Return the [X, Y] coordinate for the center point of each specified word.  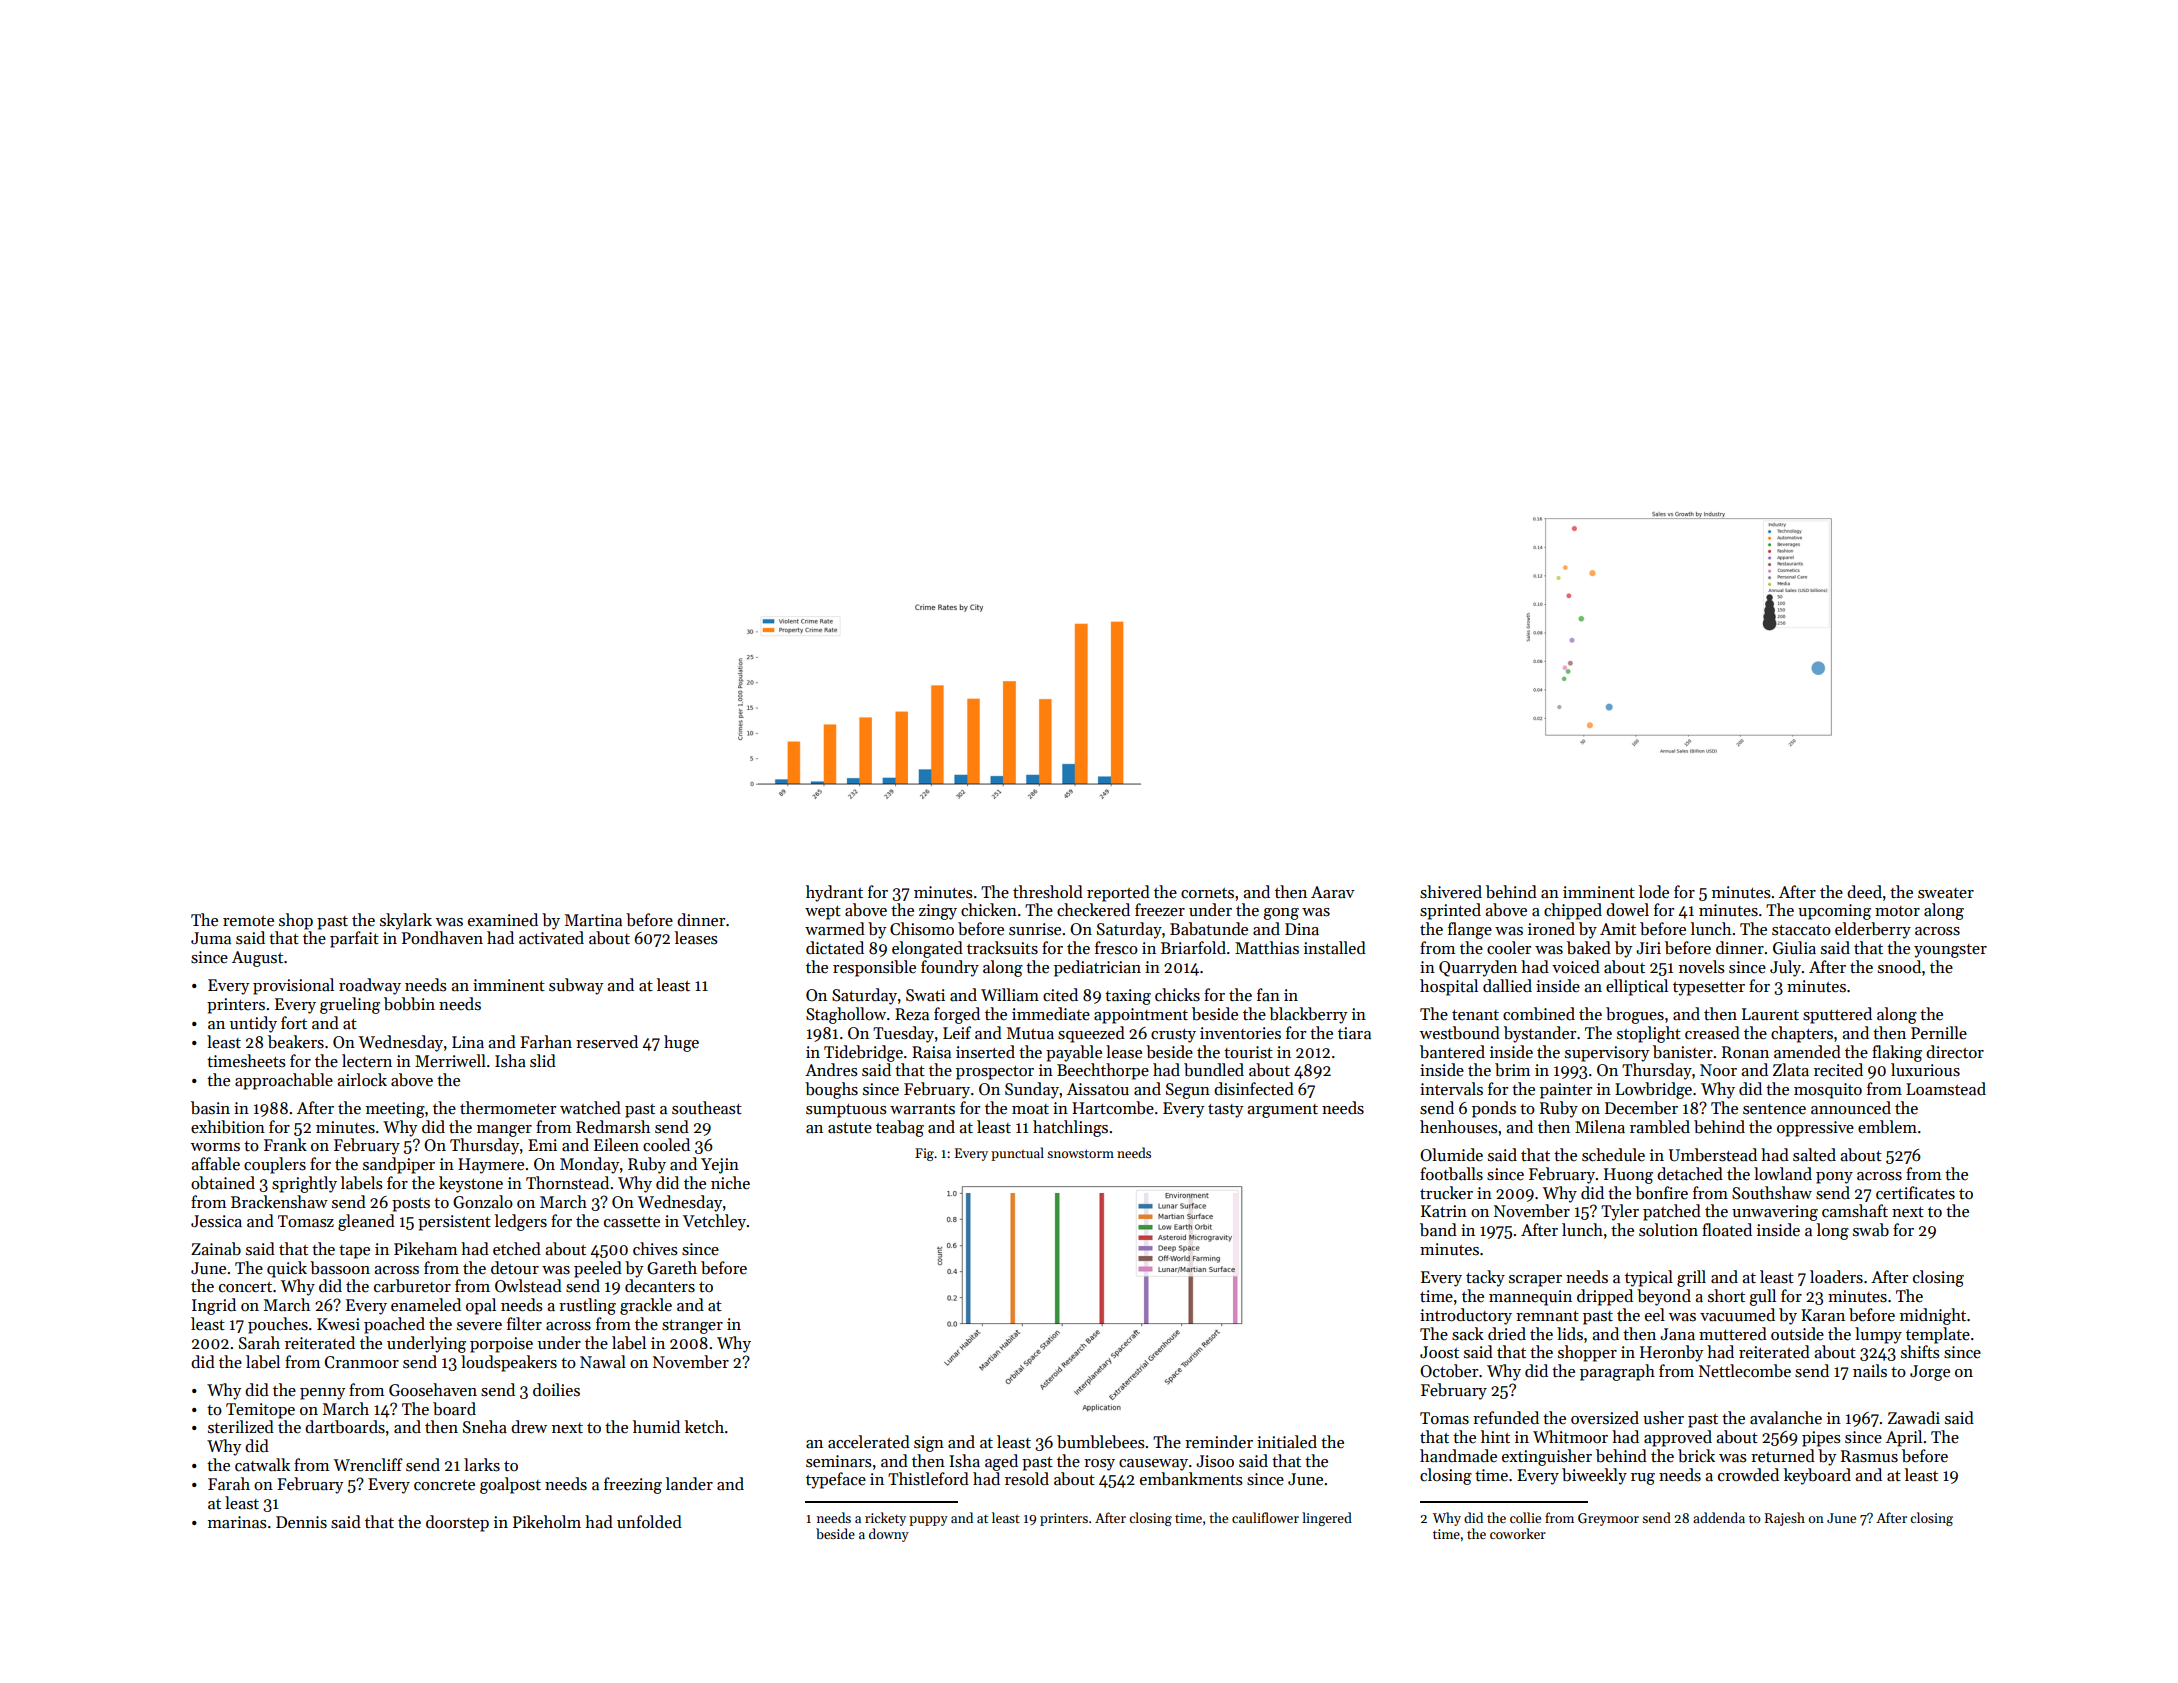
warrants [922, 1109]
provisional [293, 986]
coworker [1518, 1533]
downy [889, 1535]
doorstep [457, 1523]
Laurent [1770, 1014]
